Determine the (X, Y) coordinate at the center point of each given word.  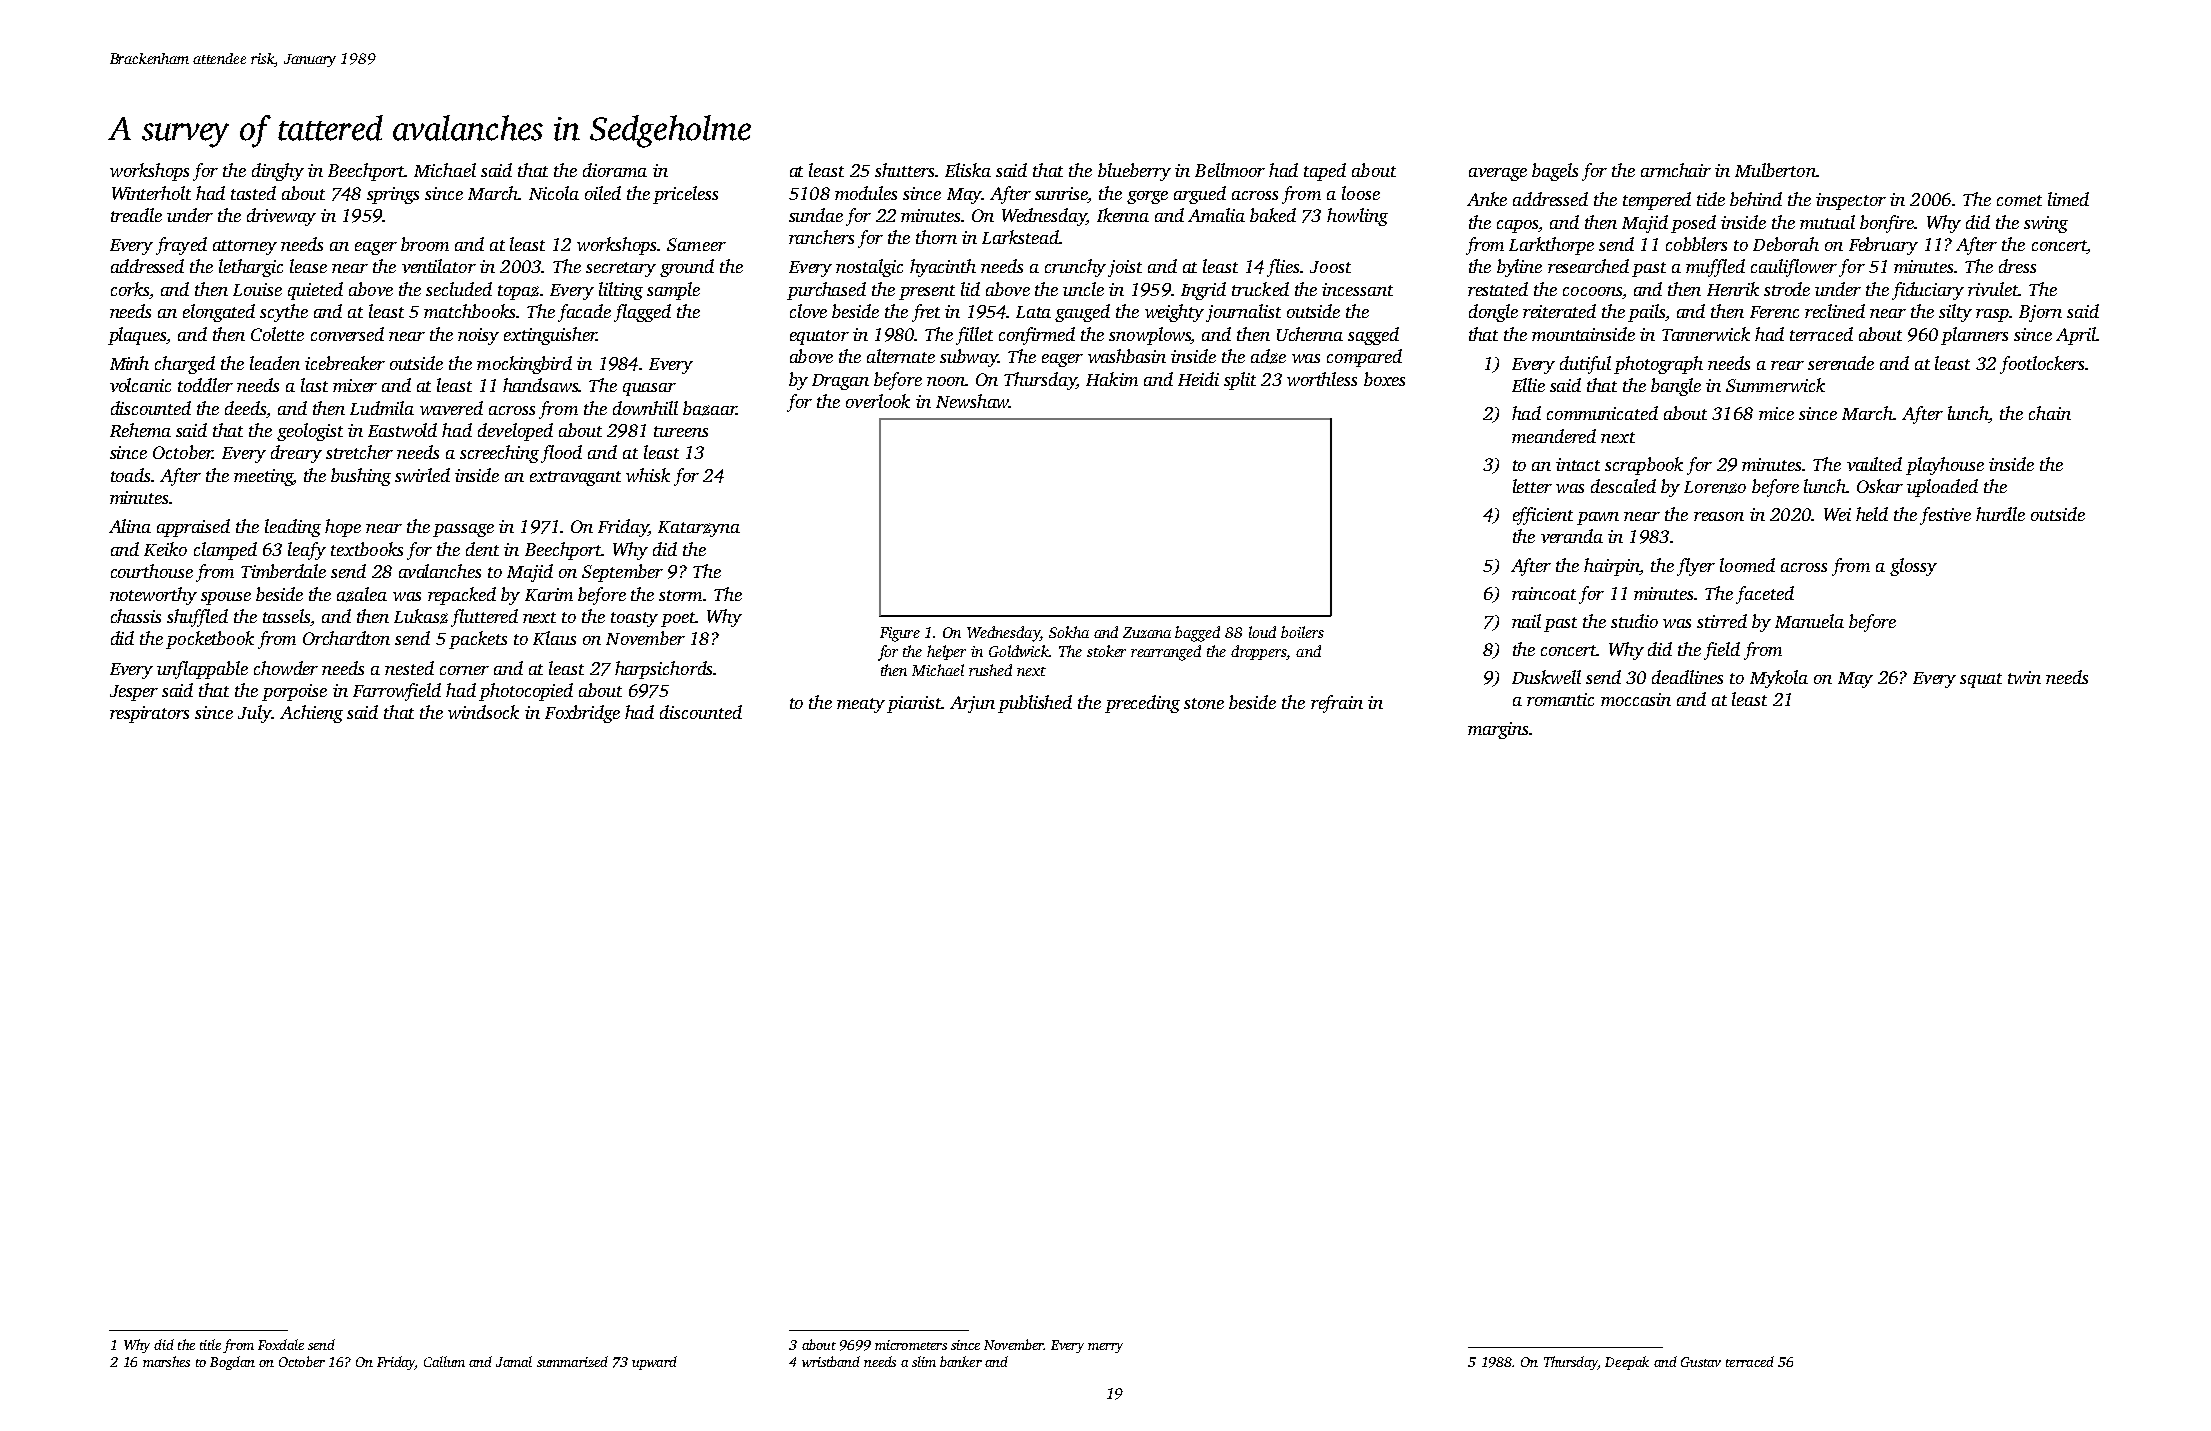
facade (584, 313)
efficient (1543, 516)
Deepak (1627, 1363)
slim (924, 1361)
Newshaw (972, 401)
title (210, 1344)
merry (1105, 1348)
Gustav (1701, 1362)
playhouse (1945, 466)
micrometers (911, 1345)
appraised (193, 528)
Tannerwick (1706, 334)
